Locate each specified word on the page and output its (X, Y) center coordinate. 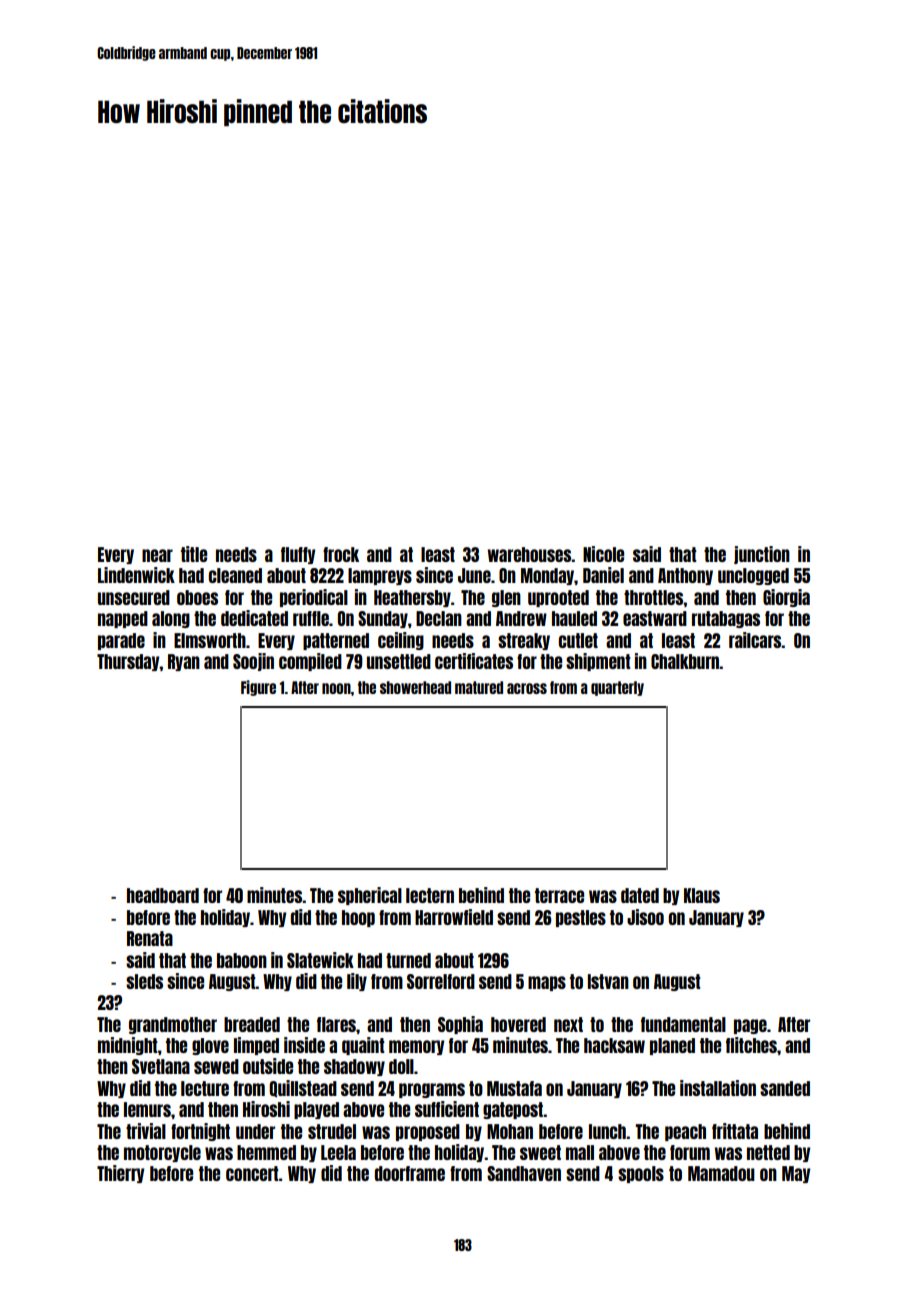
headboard (163, 895)
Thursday (128, 662)
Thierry (120, 1174)
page (750, 1026)
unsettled (399, 661)
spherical (370, 896)
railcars (755, 640)
